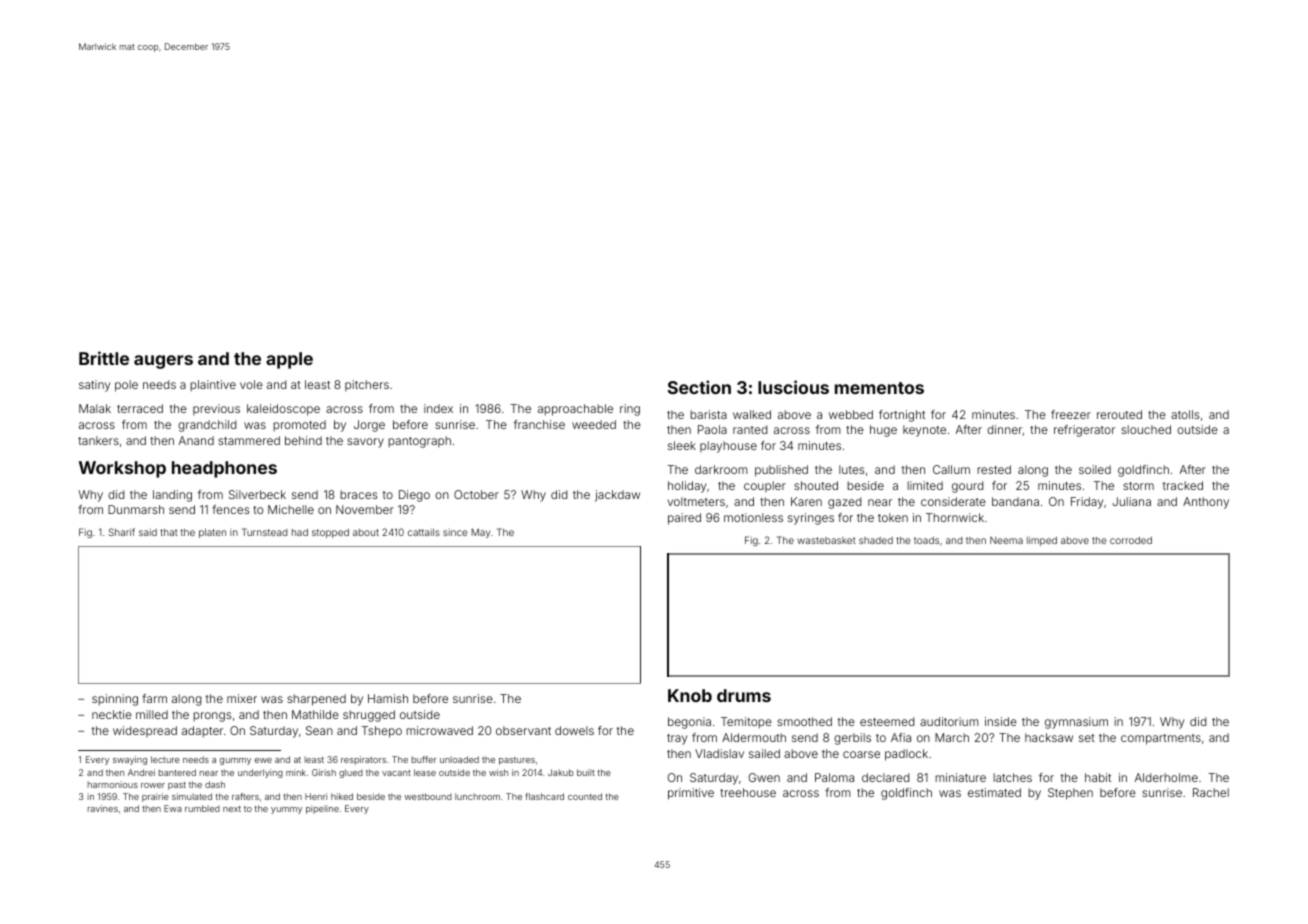 Image resolution: width=1308 pixels, height=924 pixels. What do you see at coordinates (388, 698) in the screenshot?
I see `Hamish` at bounding box center [388, 698].
